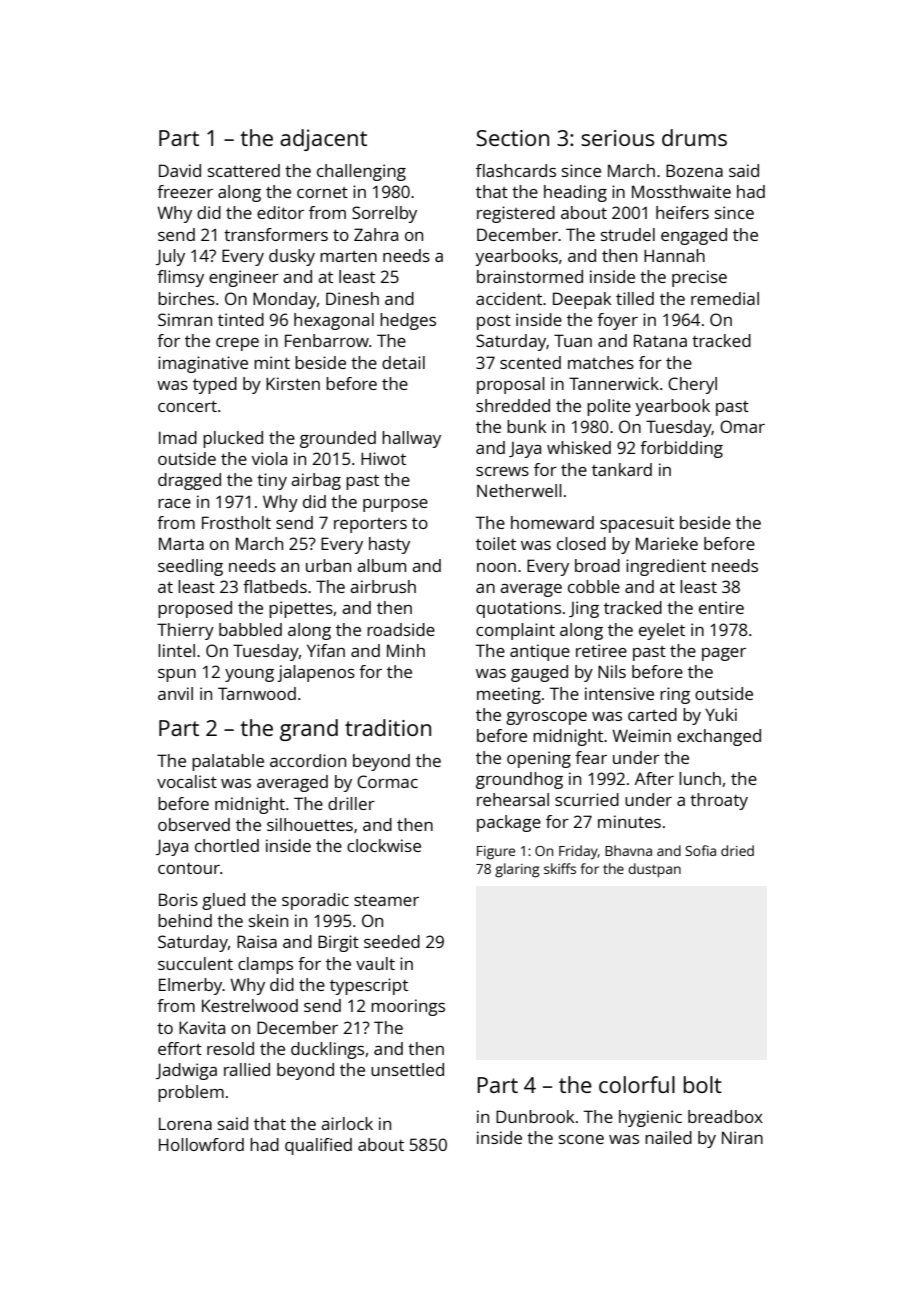 The image size is (924, 1311). Describe the element at coordinates (581, 1139) in the image. I see `scone` at that location.
